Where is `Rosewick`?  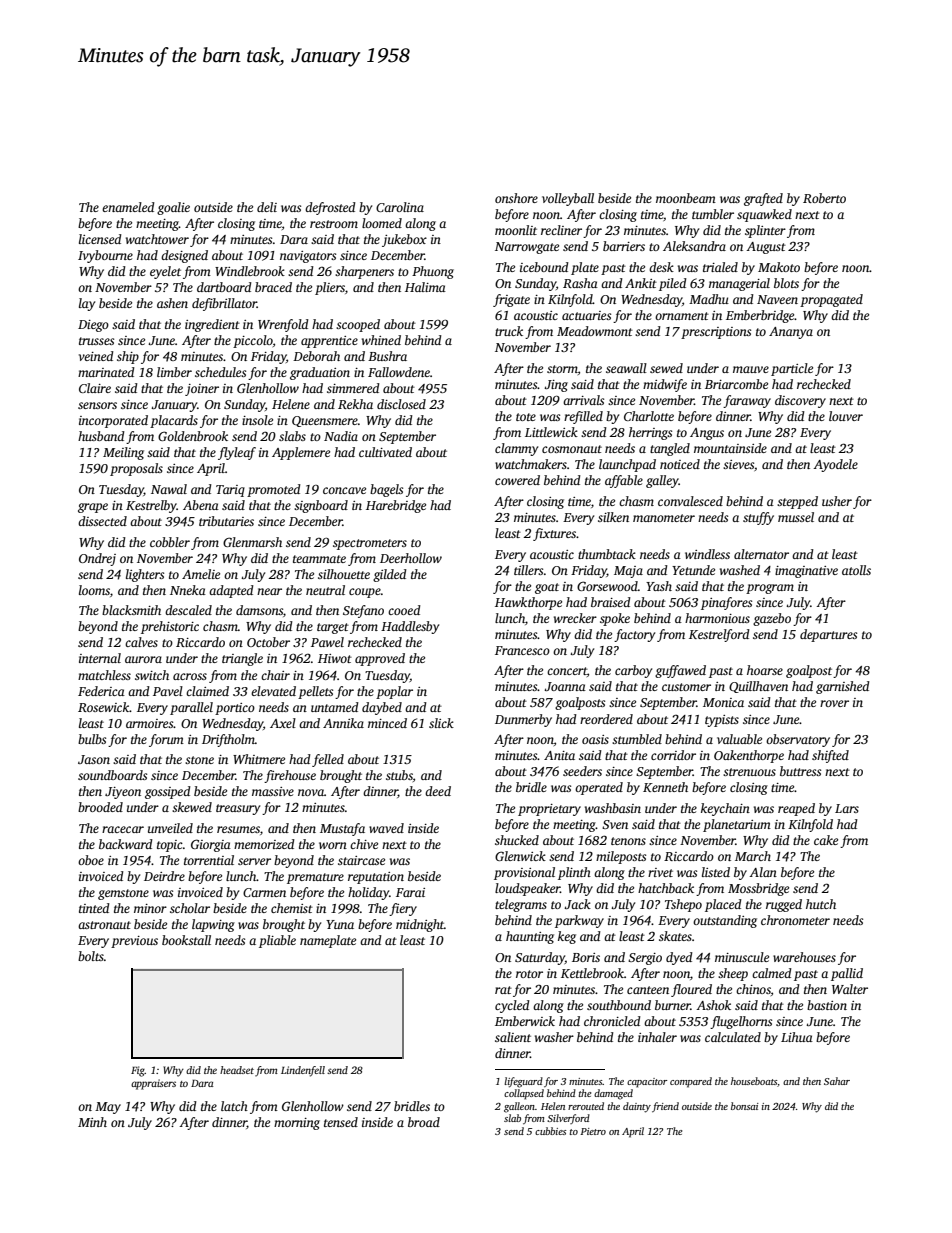
Rosewick is located at coordinates (103, 707).
